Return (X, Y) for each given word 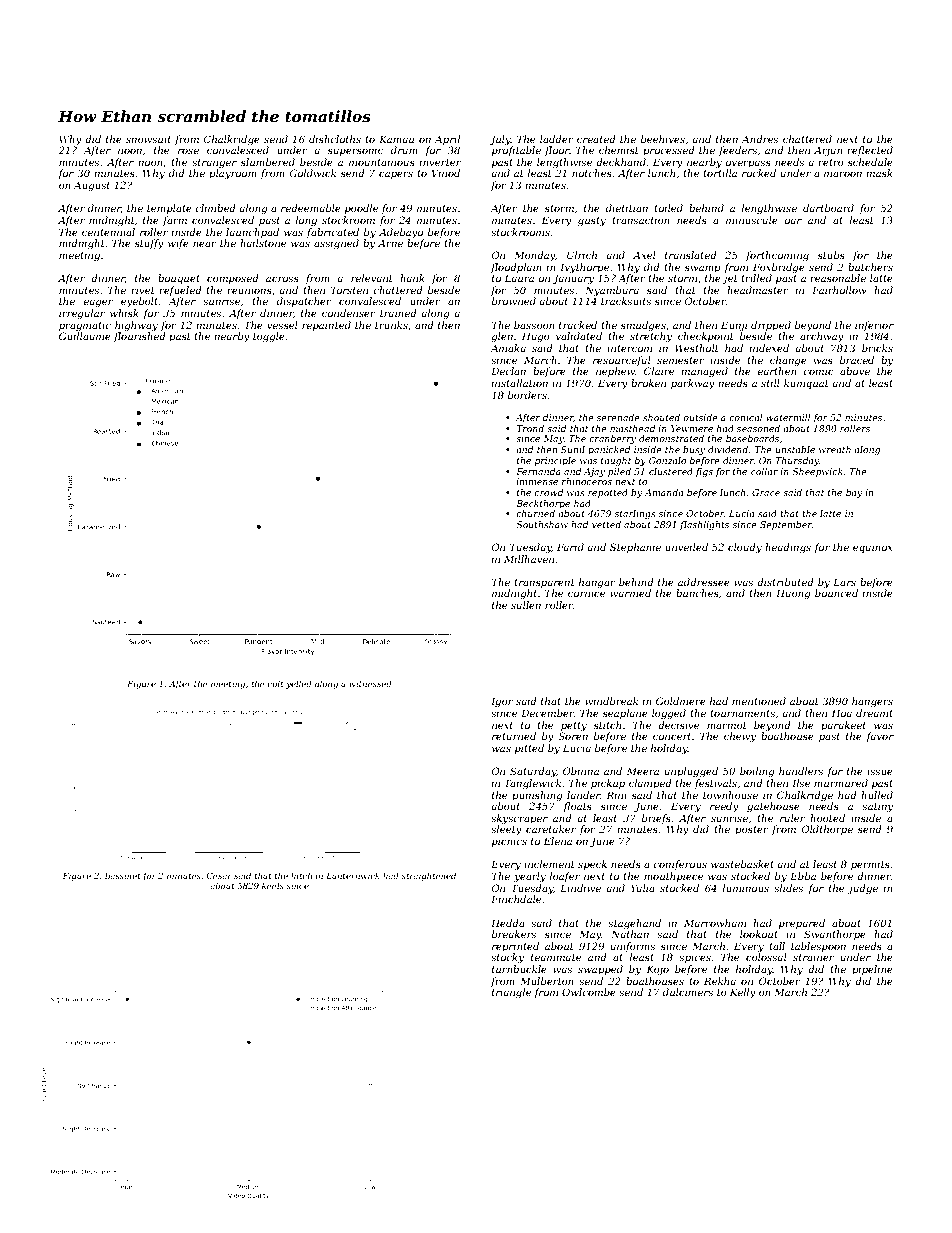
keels (273, 885)
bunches (697, 593)
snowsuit (148, 139)
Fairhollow (839, 290)
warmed (630, 593)
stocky (507, 958)
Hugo (536, 337)
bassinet (123, 875)
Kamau (396, 139)
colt (275, 683)
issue (880, 771)
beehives (663, 139)
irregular (82, 314)
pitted (529, 749)
